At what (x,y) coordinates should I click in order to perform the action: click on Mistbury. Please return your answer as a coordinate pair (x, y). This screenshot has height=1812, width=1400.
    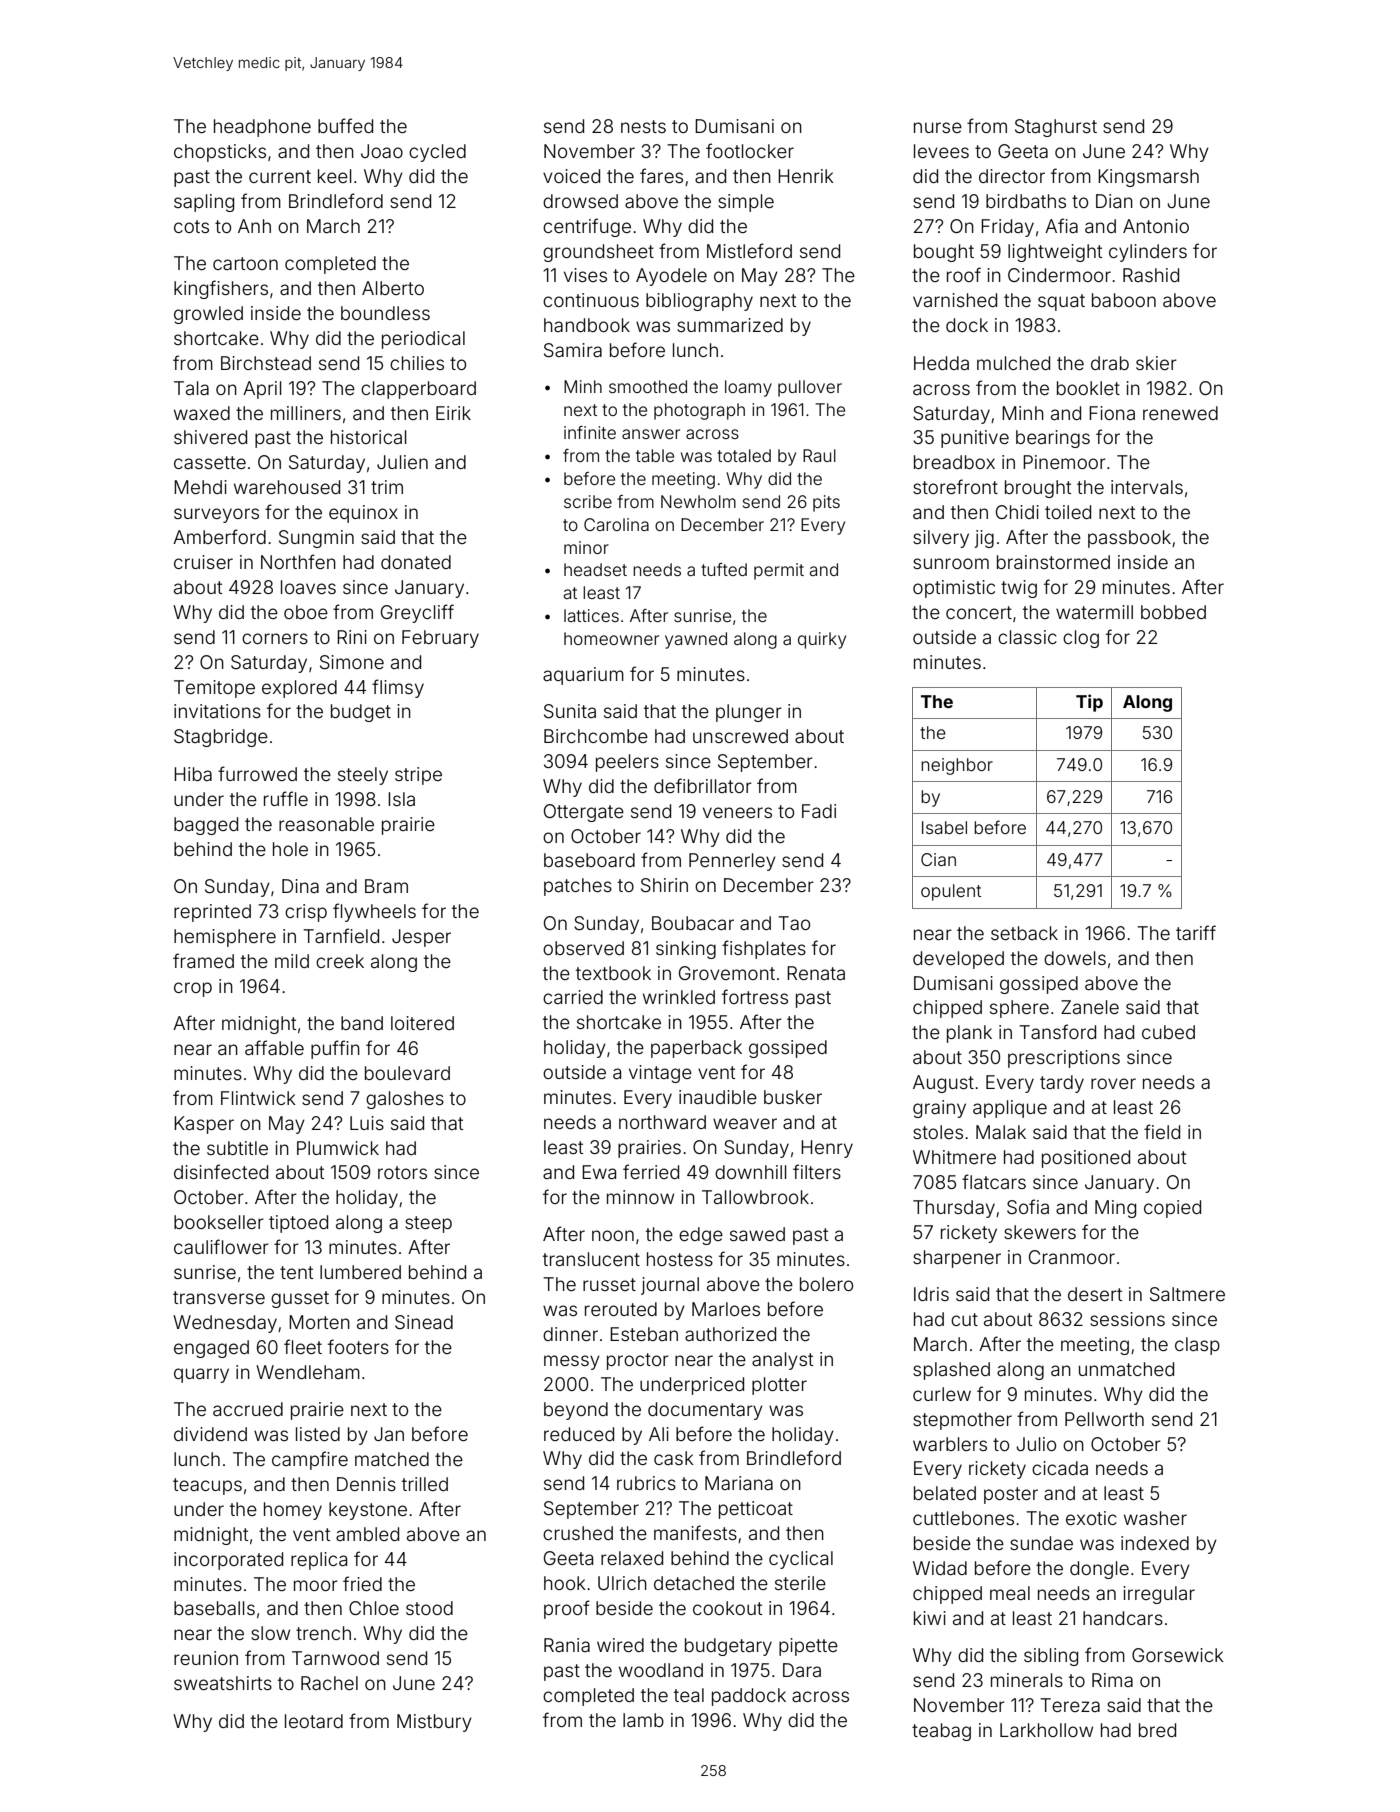
    Looking at the image, I should click on (434, 1723).
